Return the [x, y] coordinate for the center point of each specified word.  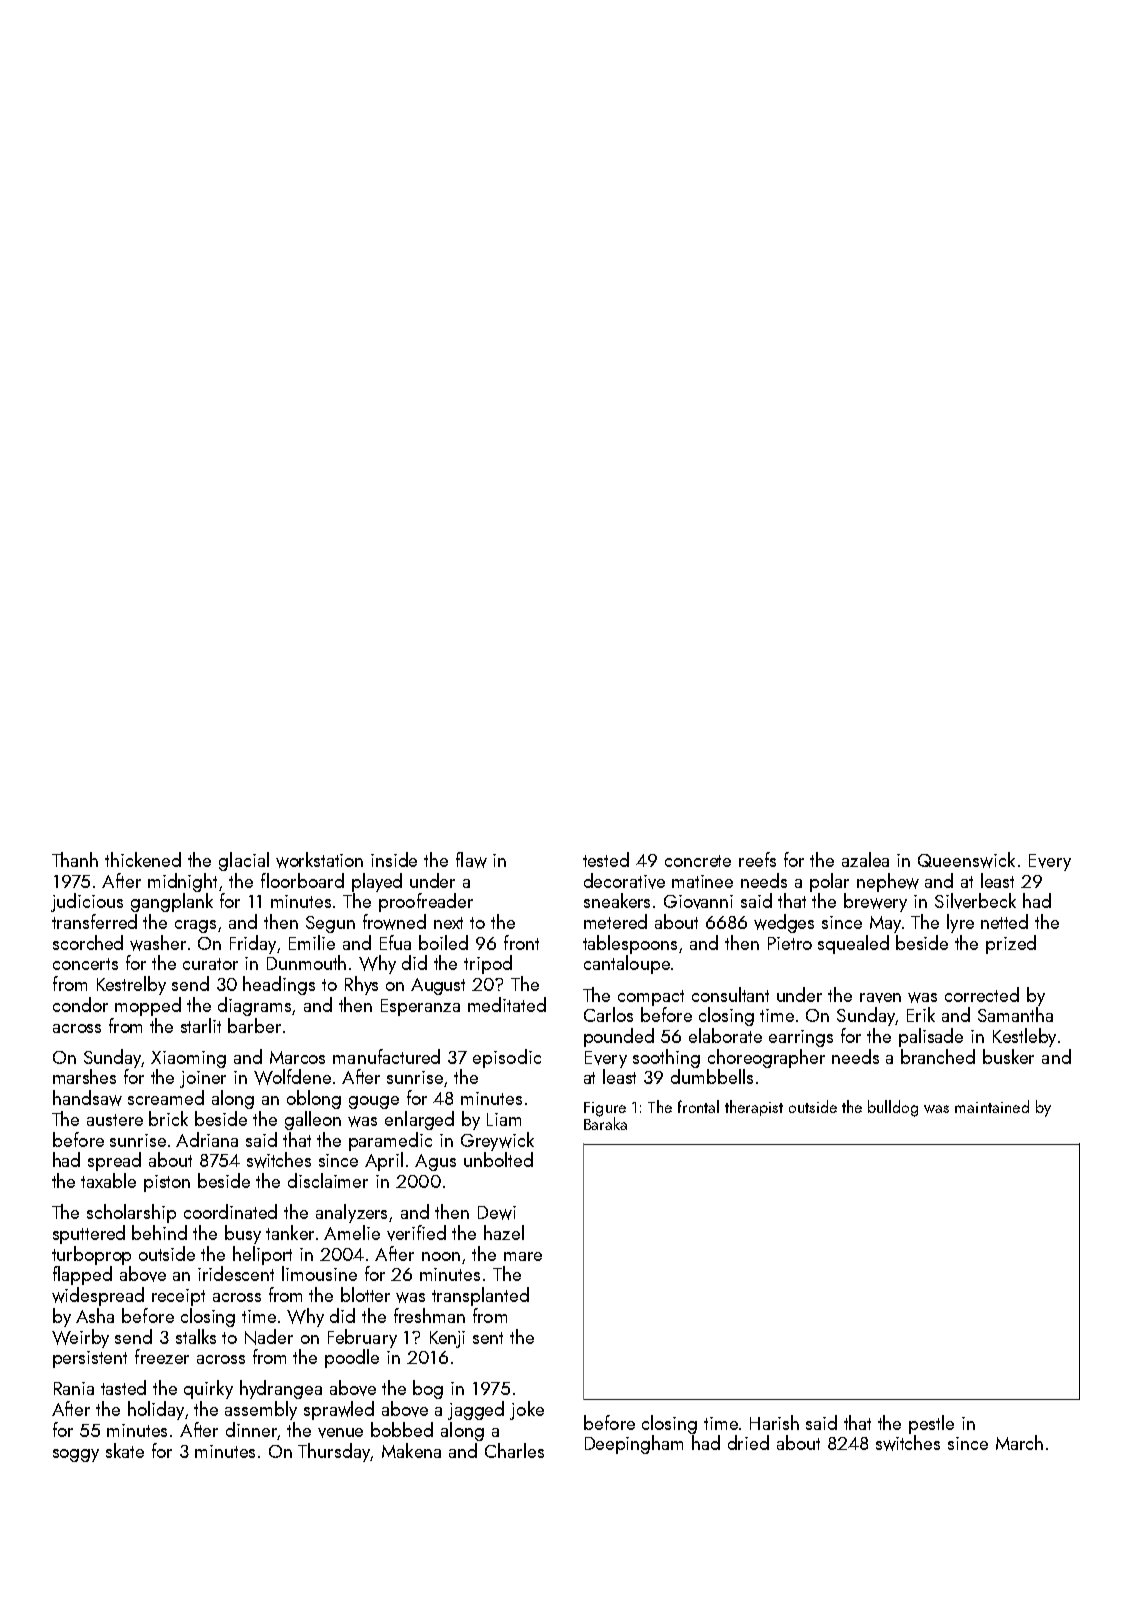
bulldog [893, 1108]
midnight [182, 882]
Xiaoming [188, 1059]
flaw [471, 860]
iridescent [236, 1273]
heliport [262, 1255]
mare [523, 1256]
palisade [931, 1037]
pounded [619, 1037]
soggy [76, 1455]
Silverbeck [975, 901]
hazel [504, 1232]
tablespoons [630, 944]
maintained [992, 1106]
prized [1011, 944]
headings [279, 985]
